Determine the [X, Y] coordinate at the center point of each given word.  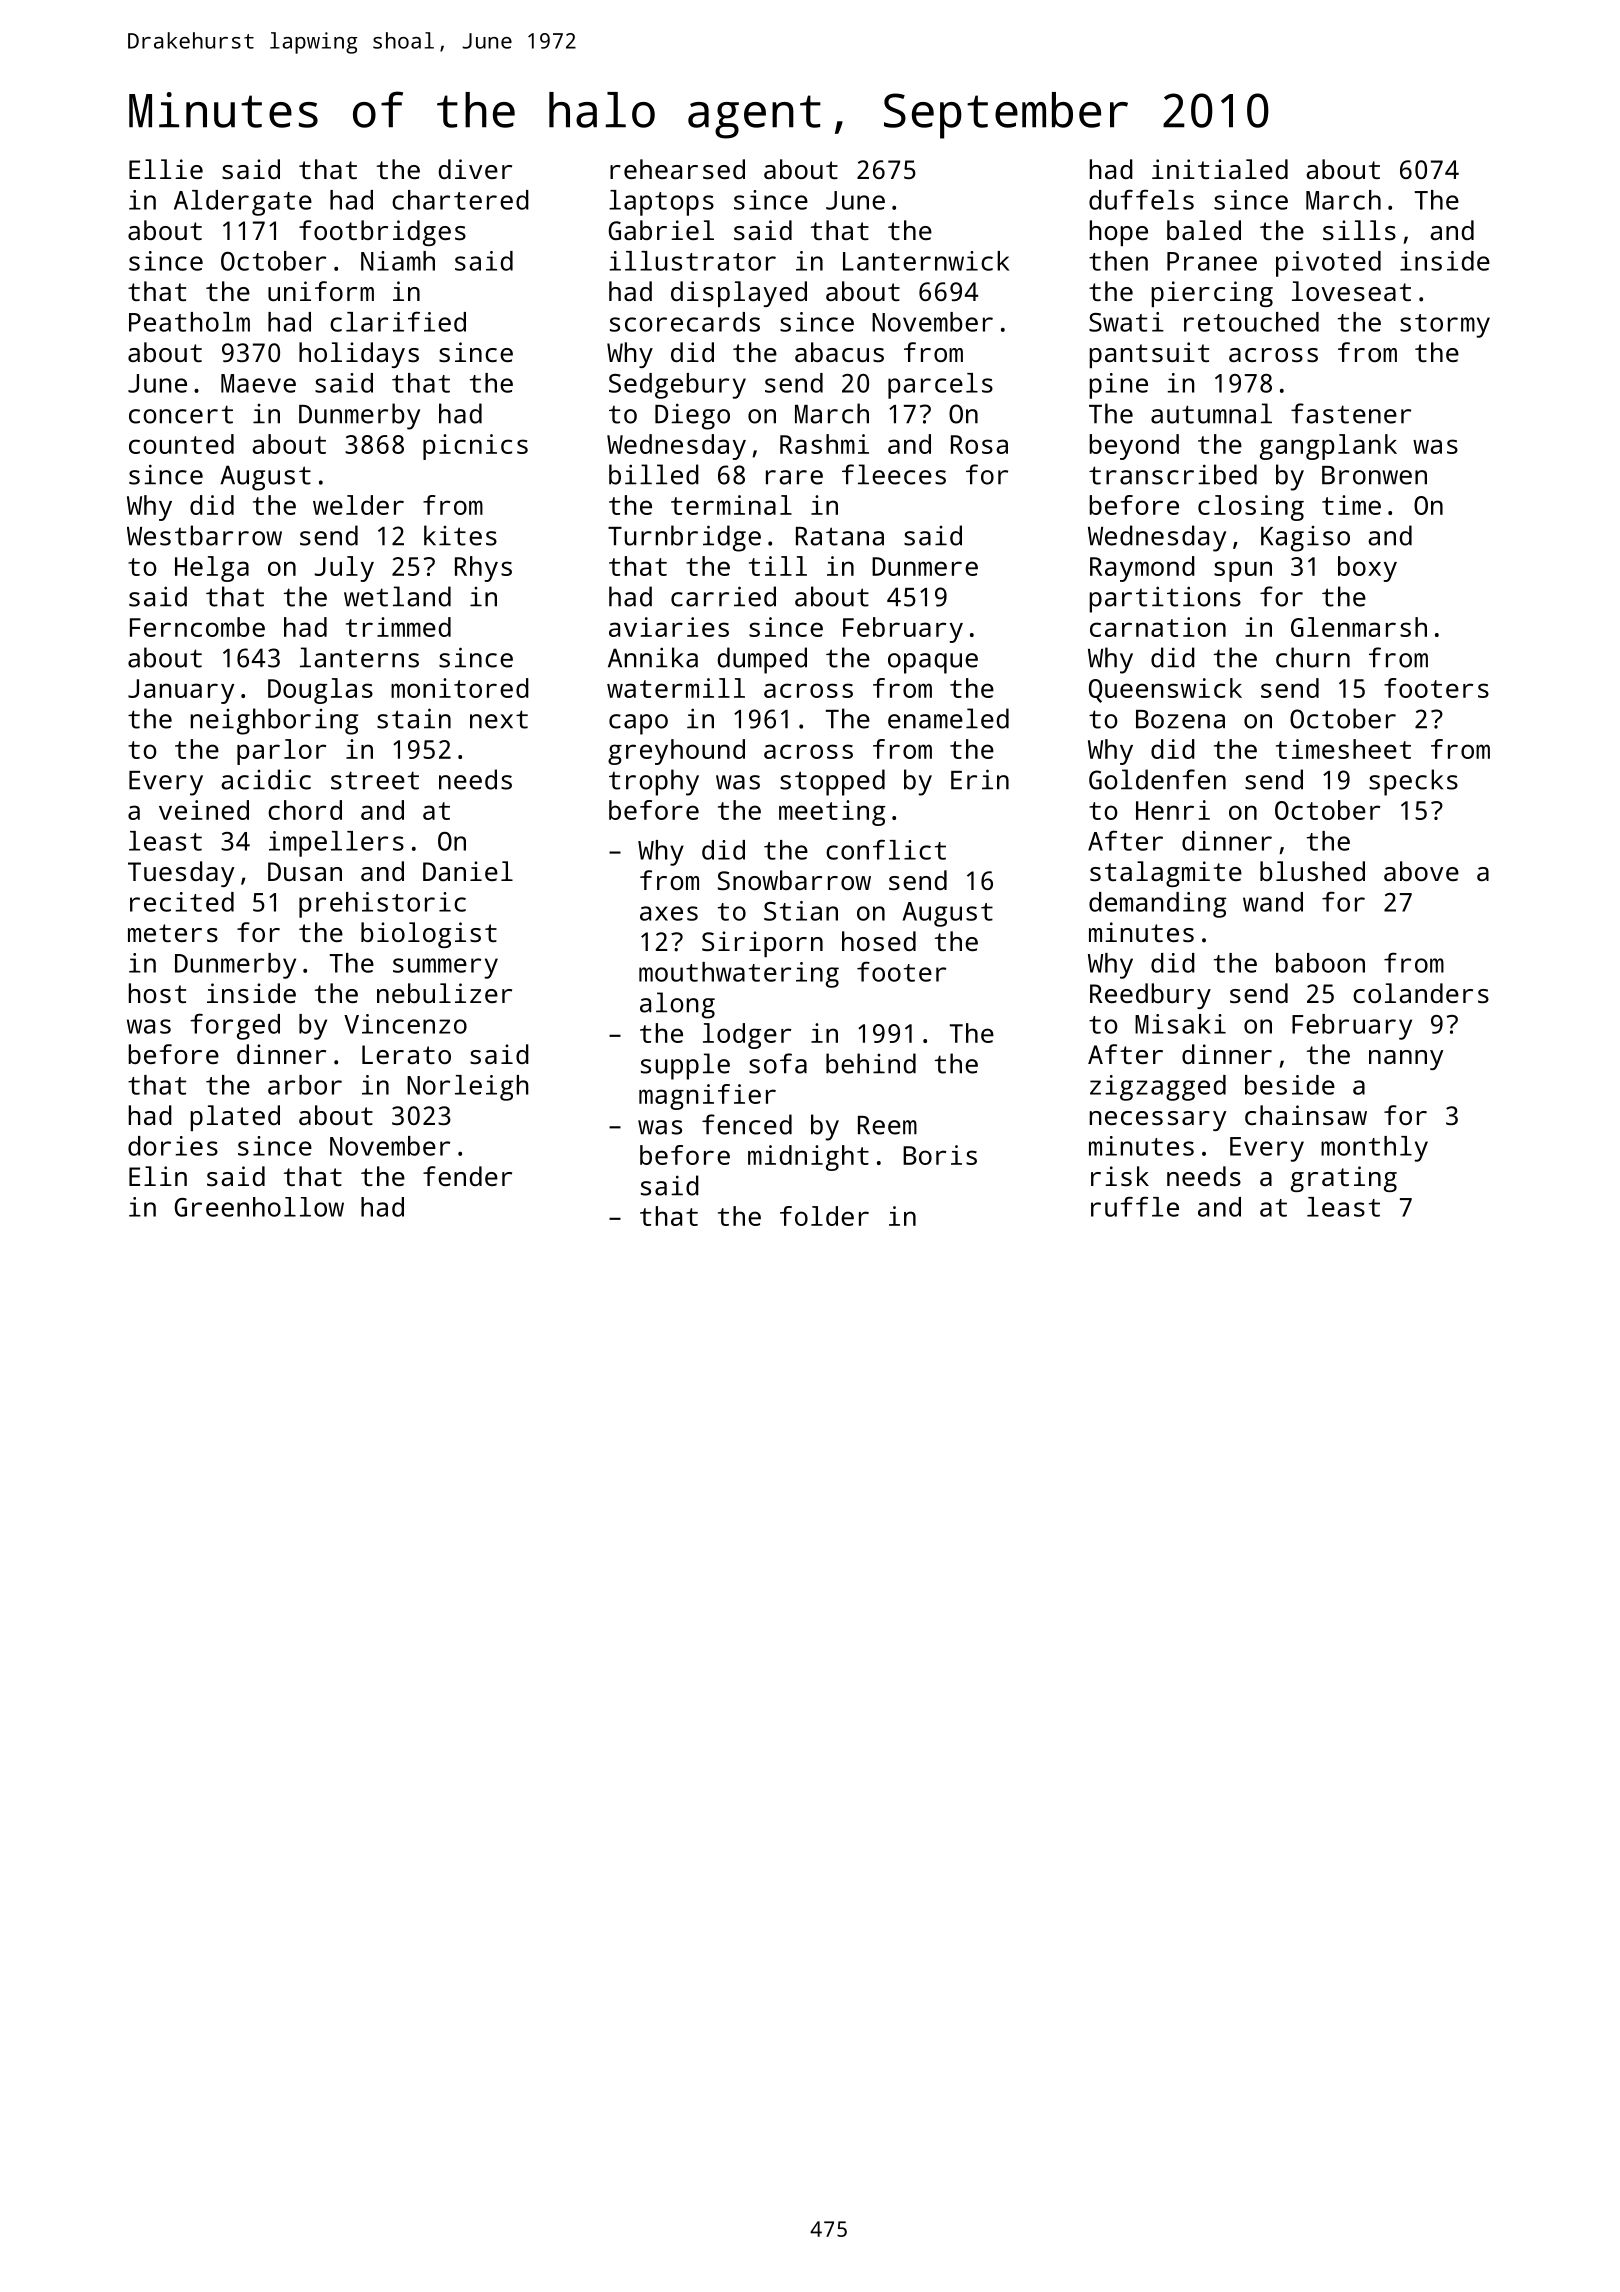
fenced [747, 1124]
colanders [1421, 993]
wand [1273, 902]
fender [467, 1176]
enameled [948, 718]
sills [1359, 230]
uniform [321, 291]
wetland [397, 596]
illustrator [692, 261]
